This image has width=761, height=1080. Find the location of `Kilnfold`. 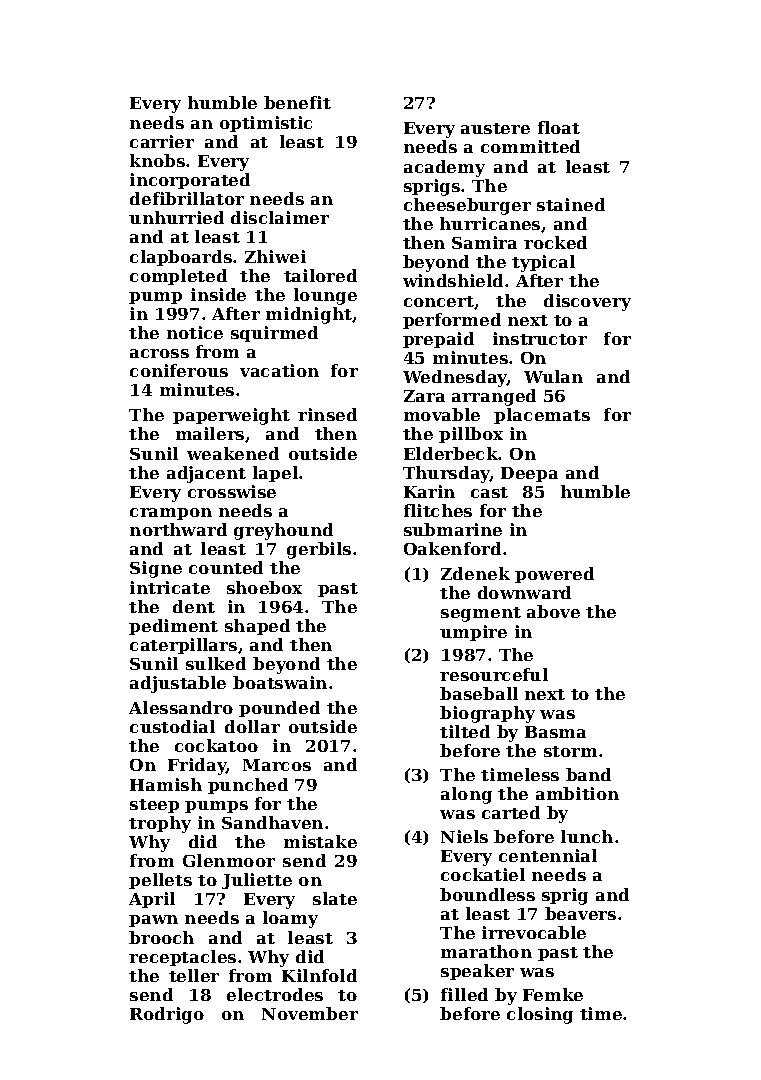

Kilnfold is located at coordinates (319, 975).
